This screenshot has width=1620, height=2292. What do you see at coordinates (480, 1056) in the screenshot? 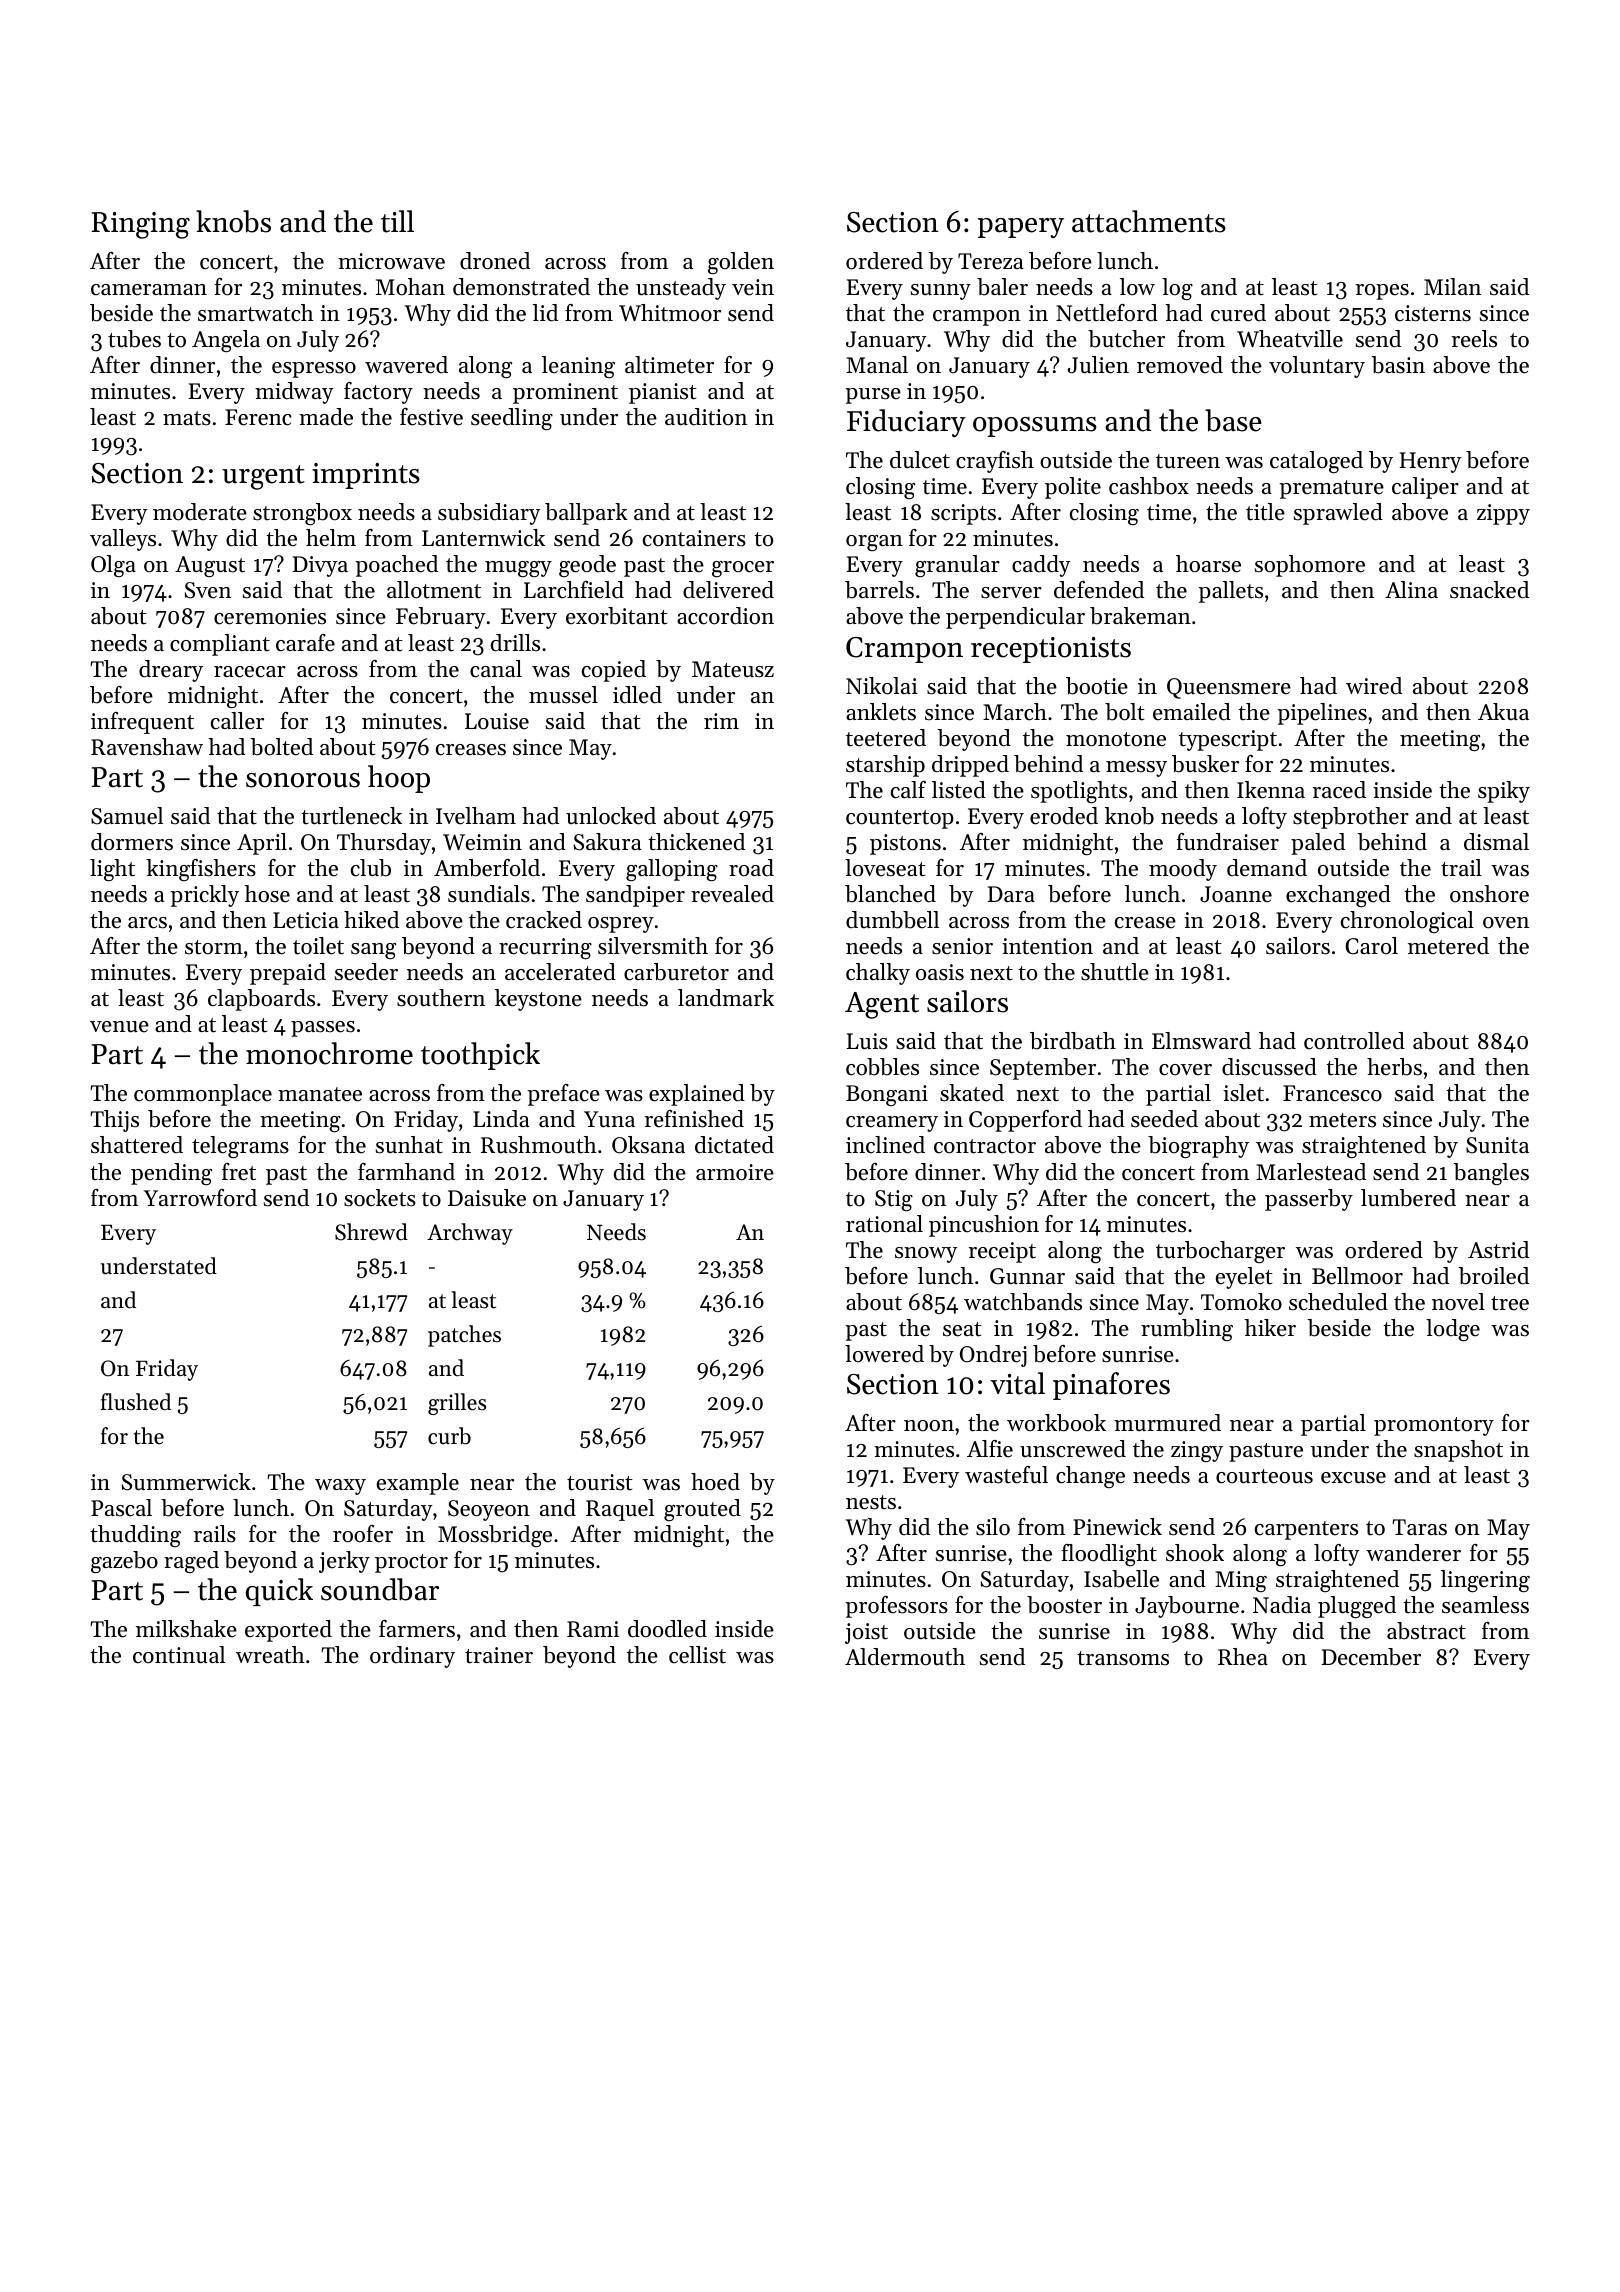
I see `toothpick` at bounding box center [480, 1056].
